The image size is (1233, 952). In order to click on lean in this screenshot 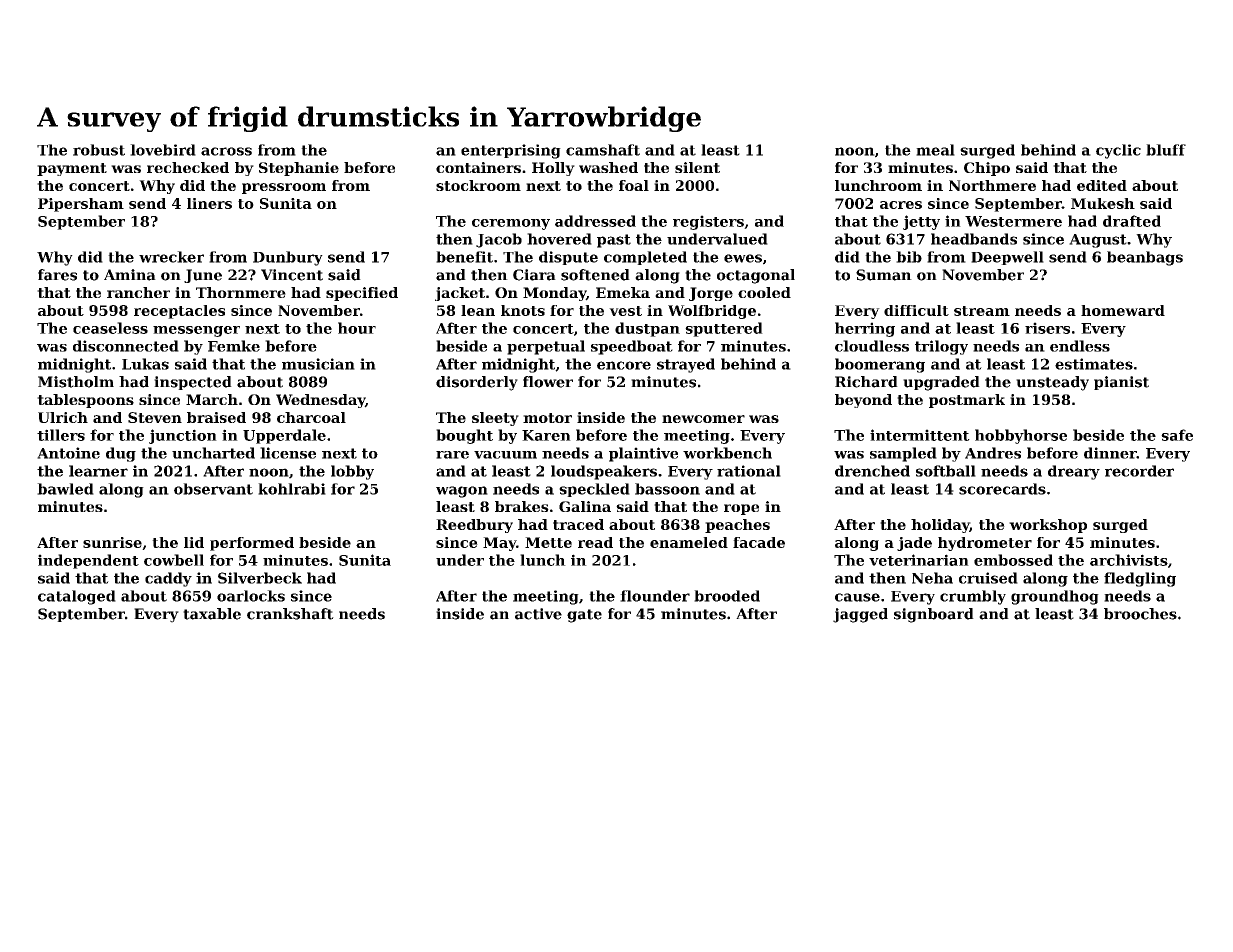, I will do `click(478, 310)`.
